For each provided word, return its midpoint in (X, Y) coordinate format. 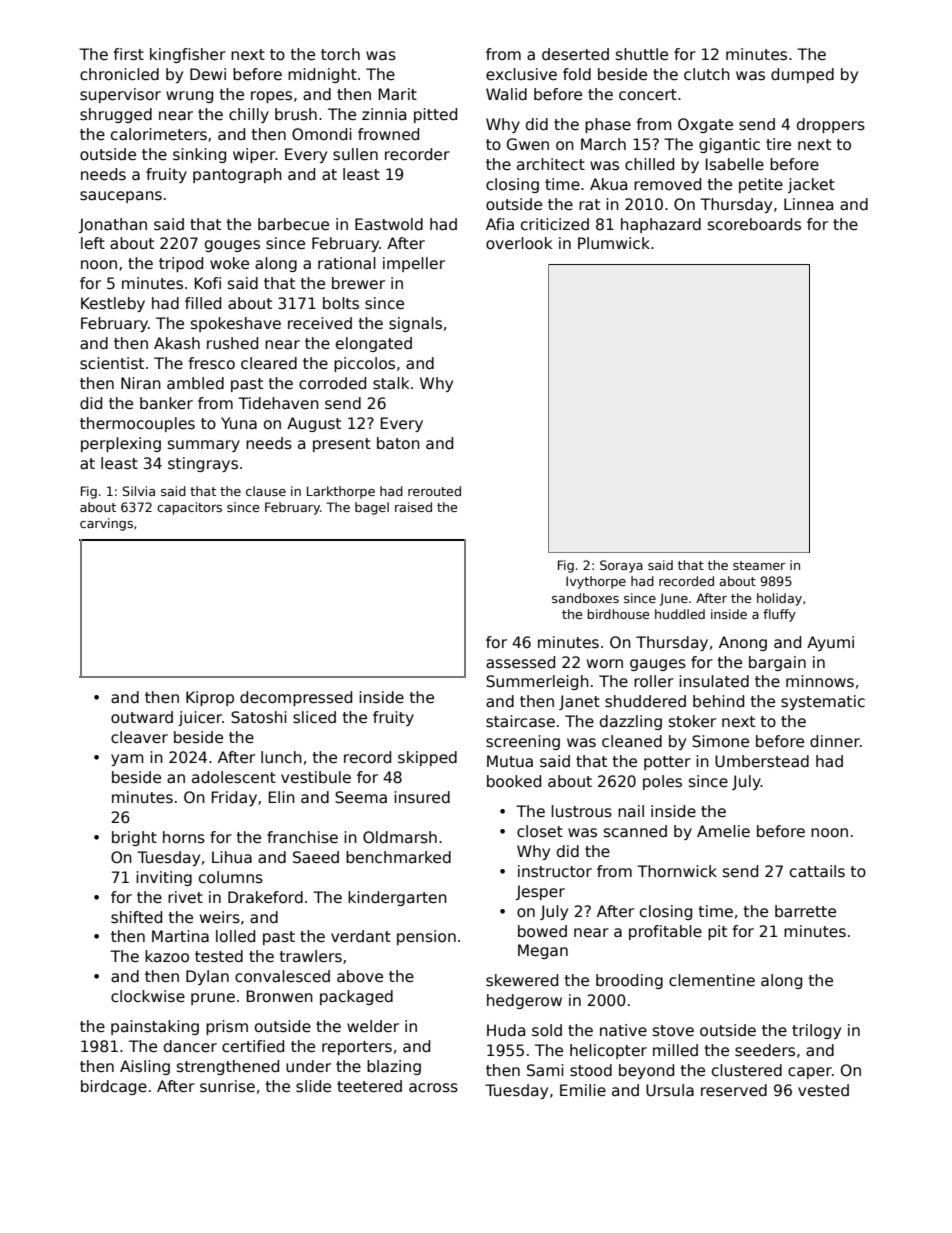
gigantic (729, 145)
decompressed (296, 698)
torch (340, 54)
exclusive (521, 74)
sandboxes (585, 598)
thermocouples (137, 424)
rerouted (434, 491)
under (308, 1066)
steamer (759, 565)
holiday (779, 599)
